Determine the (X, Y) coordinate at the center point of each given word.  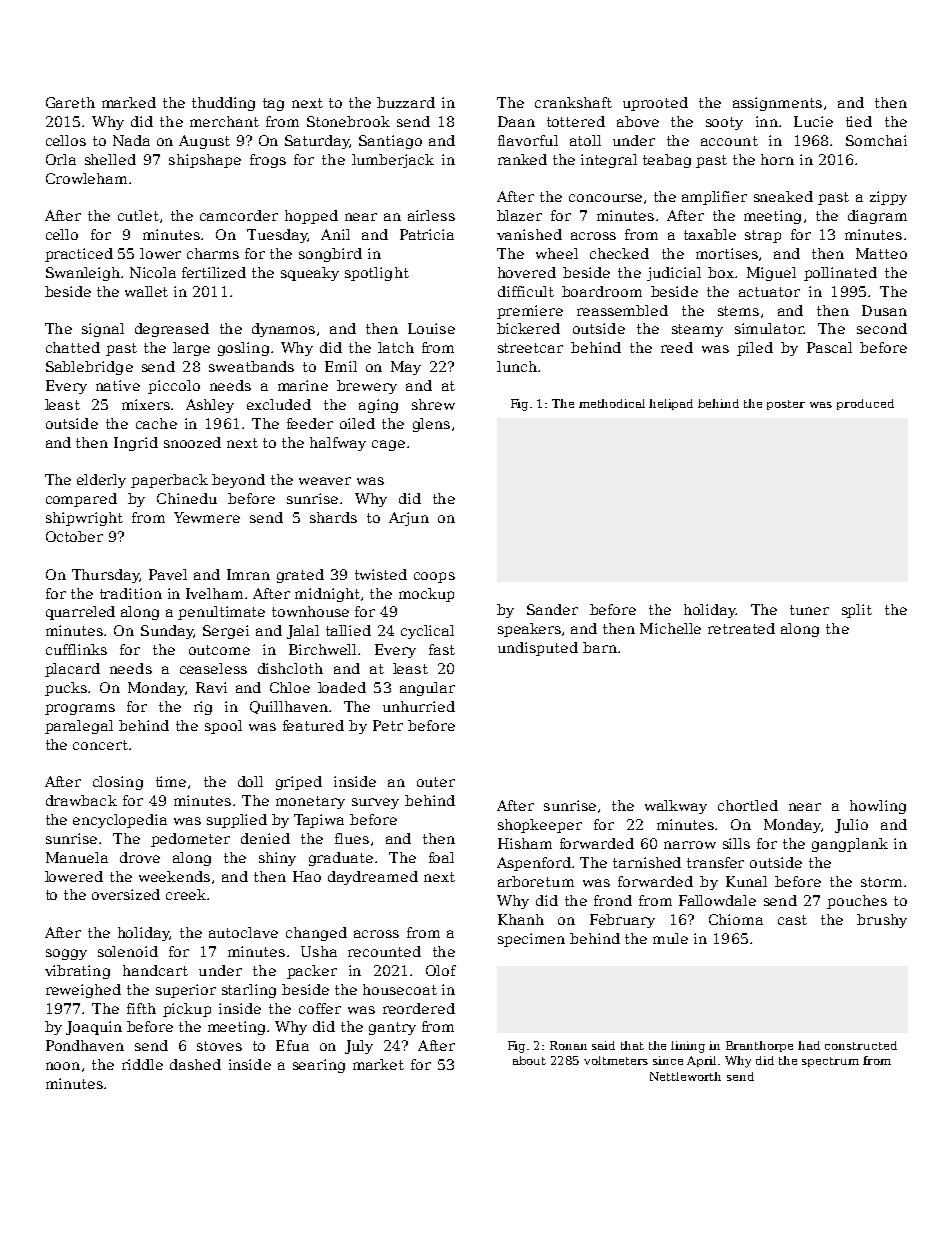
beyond (238, 481)
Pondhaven (85, 1045)
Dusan (884, 310)
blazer (519, 215)
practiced (79, 255)
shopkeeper (540, 826)
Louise (431, 328)
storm (881, 882)
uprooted (655, 104)
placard (72, 670)
